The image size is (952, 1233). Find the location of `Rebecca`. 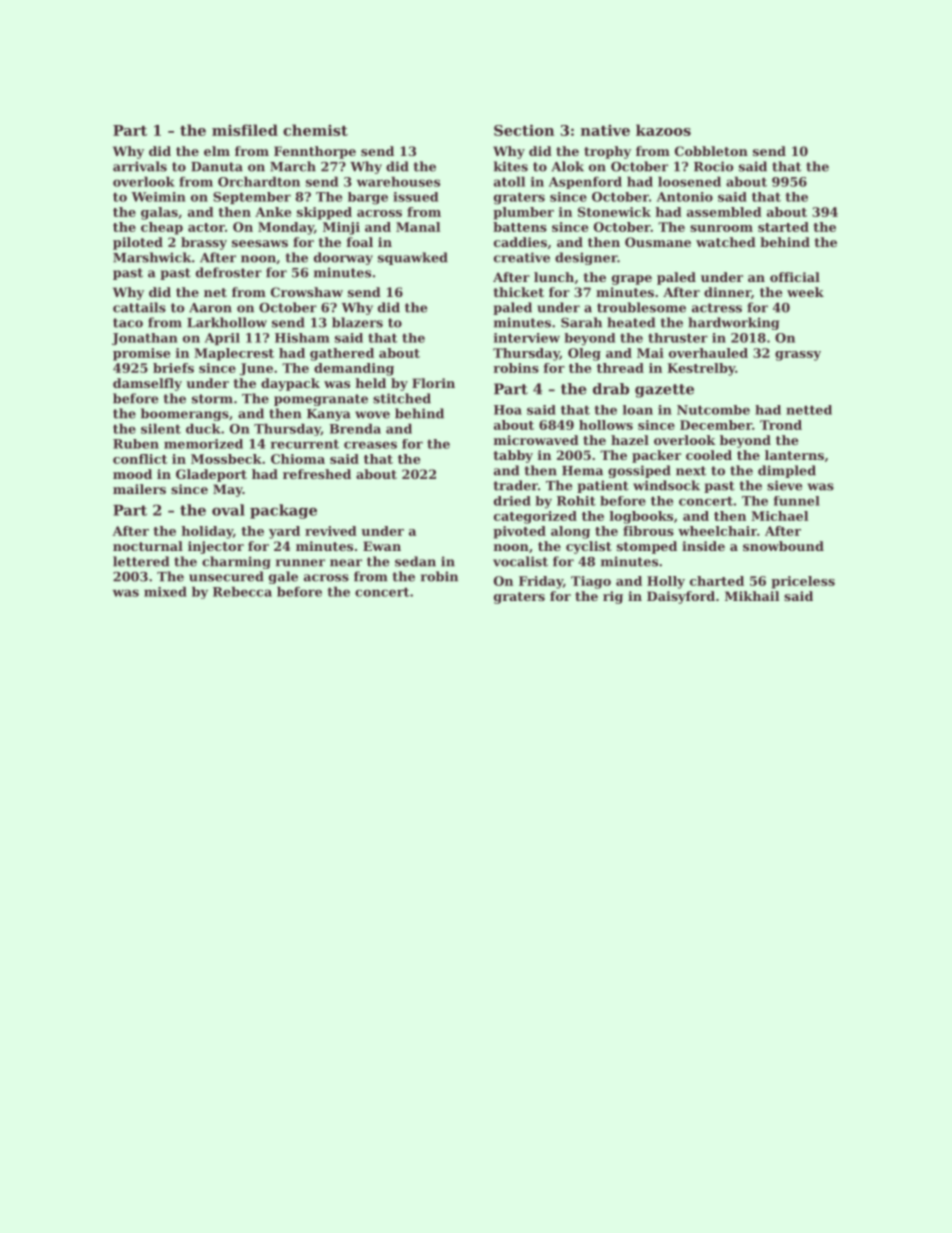

Rebecca is located at coordinates (242, 591).
